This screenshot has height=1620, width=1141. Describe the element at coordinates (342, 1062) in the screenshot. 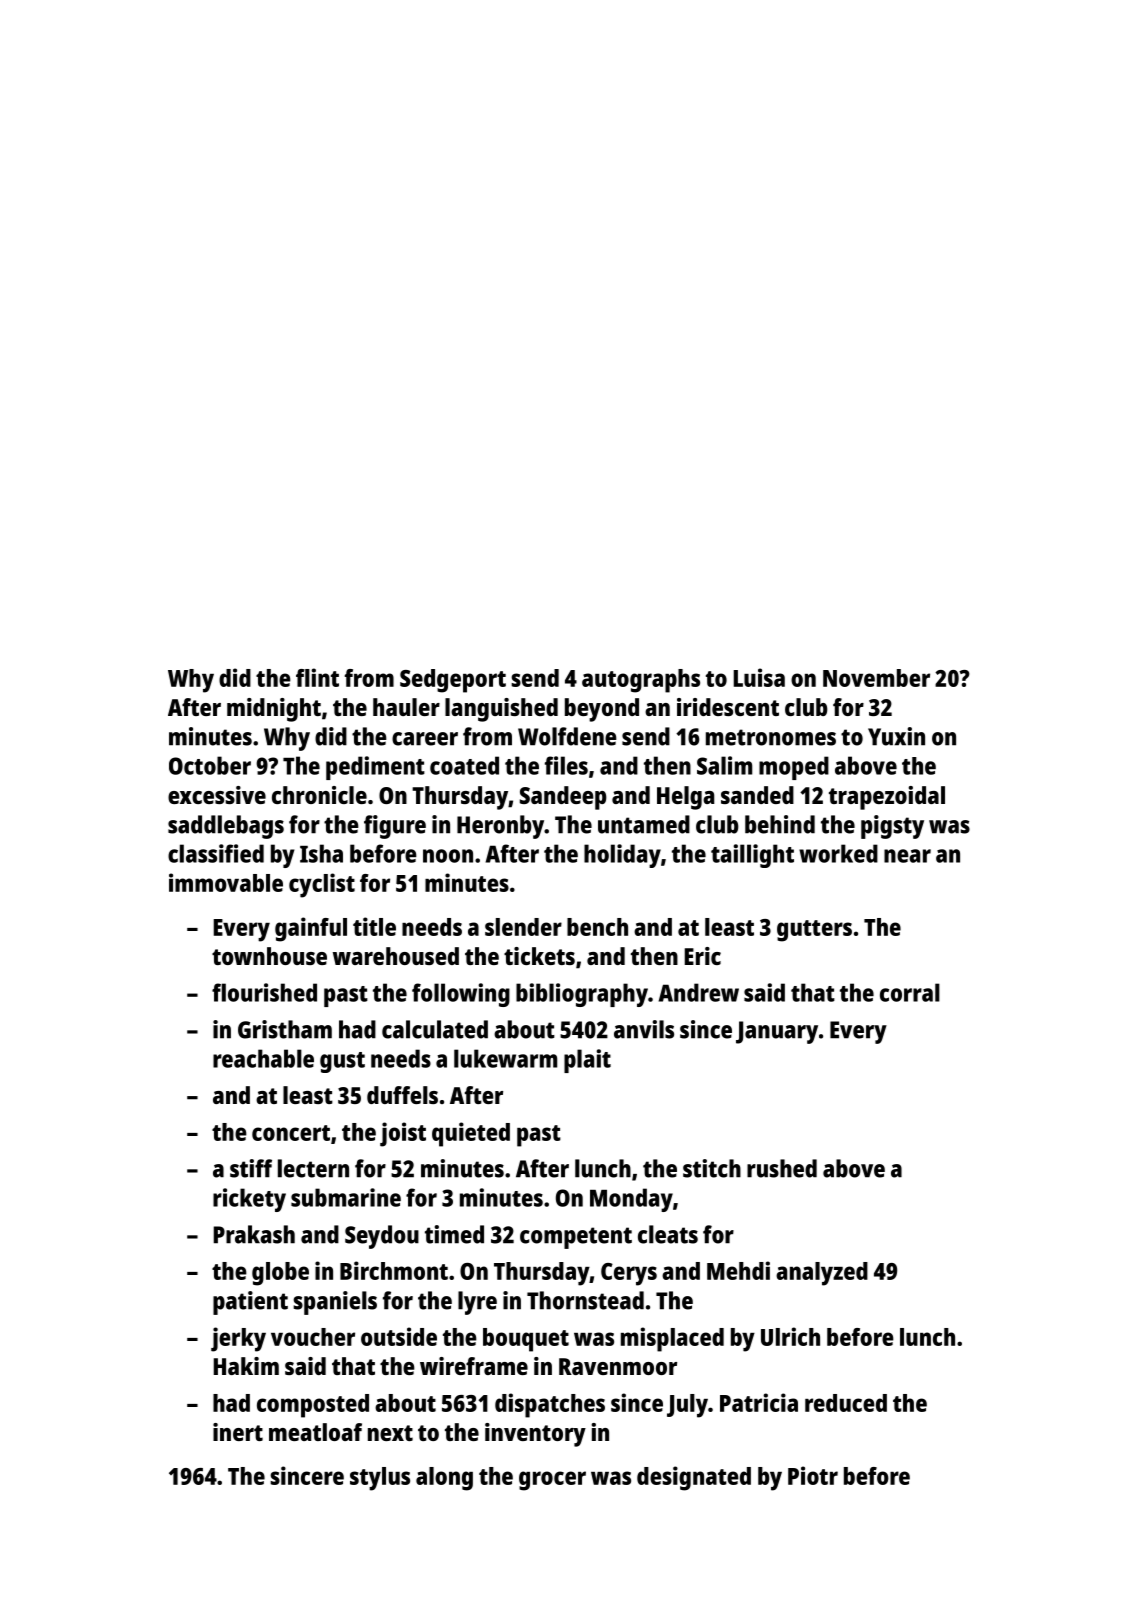

I see `gust` at that location.
